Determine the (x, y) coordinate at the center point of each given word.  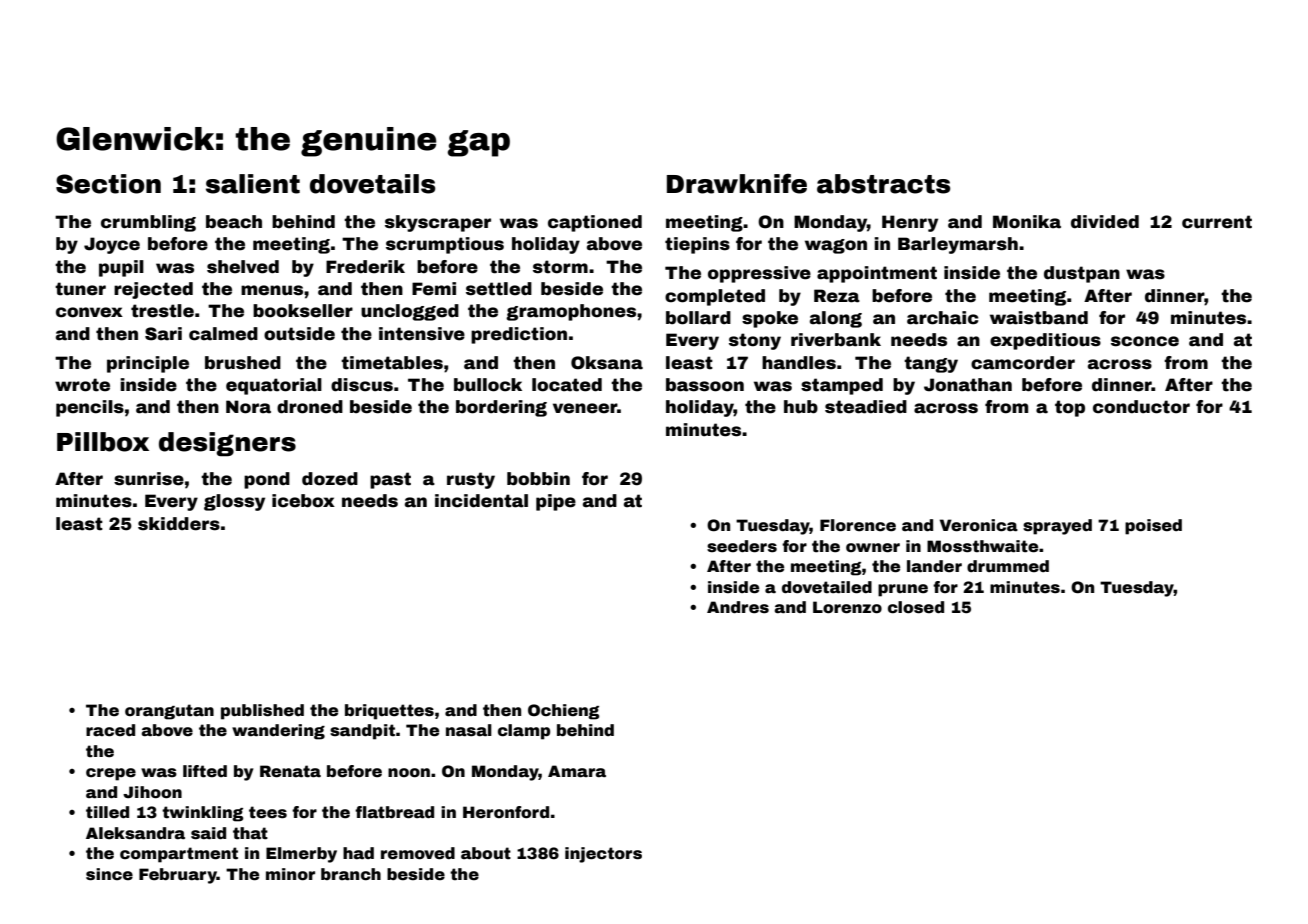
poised (1153, 527)
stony (755, 341)
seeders (742, 546)
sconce (1145, 341)
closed (916, 607)
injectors (603, 855)
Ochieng (564, 712)
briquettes (389, 712)
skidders (179, 524)
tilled (107, 812)
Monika (1027, 222)
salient (253, 184)
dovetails (372, 184)
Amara (577, 771)
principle (148, 364)
